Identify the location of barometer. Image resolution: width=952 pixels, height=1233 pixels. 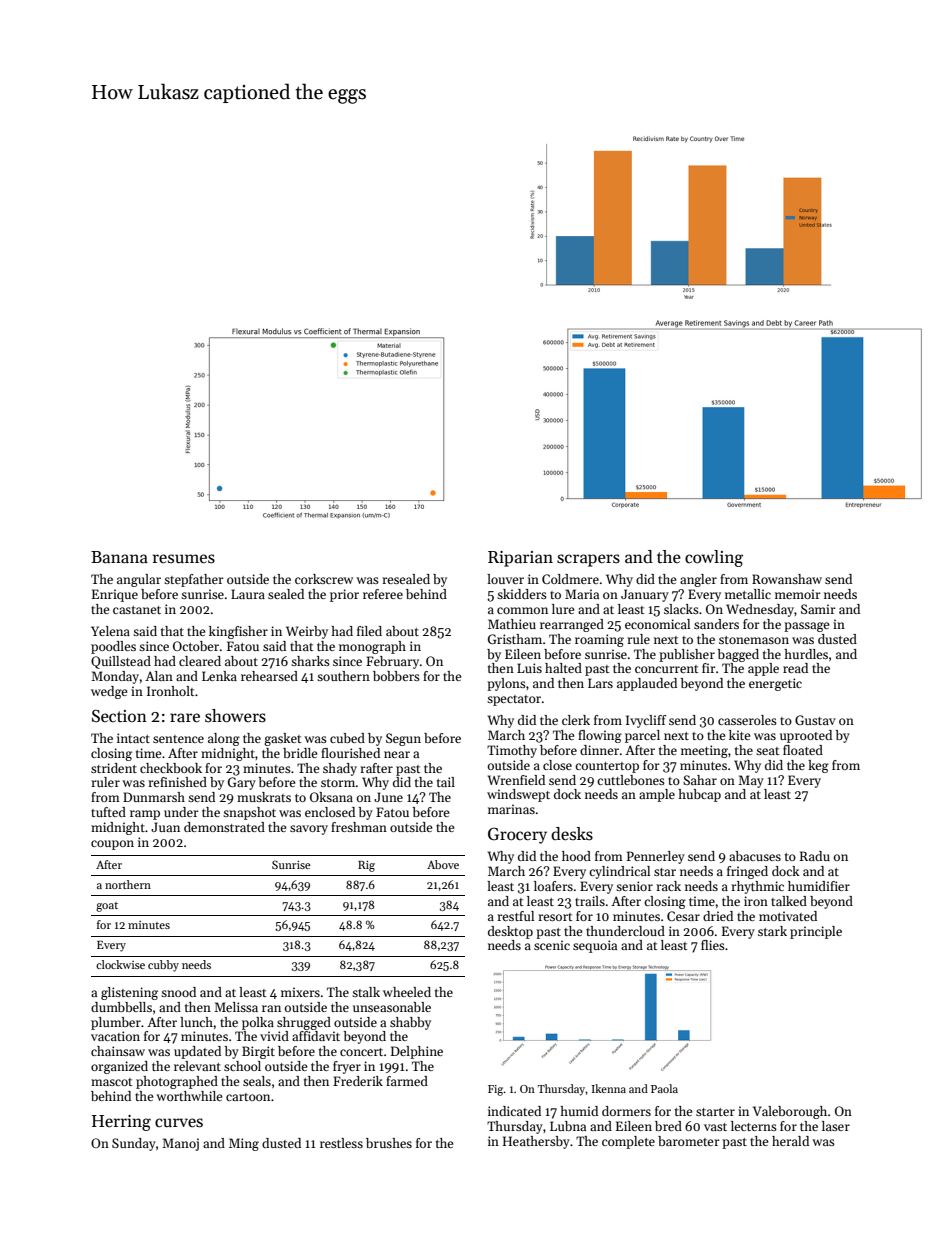
(689, 1141).
